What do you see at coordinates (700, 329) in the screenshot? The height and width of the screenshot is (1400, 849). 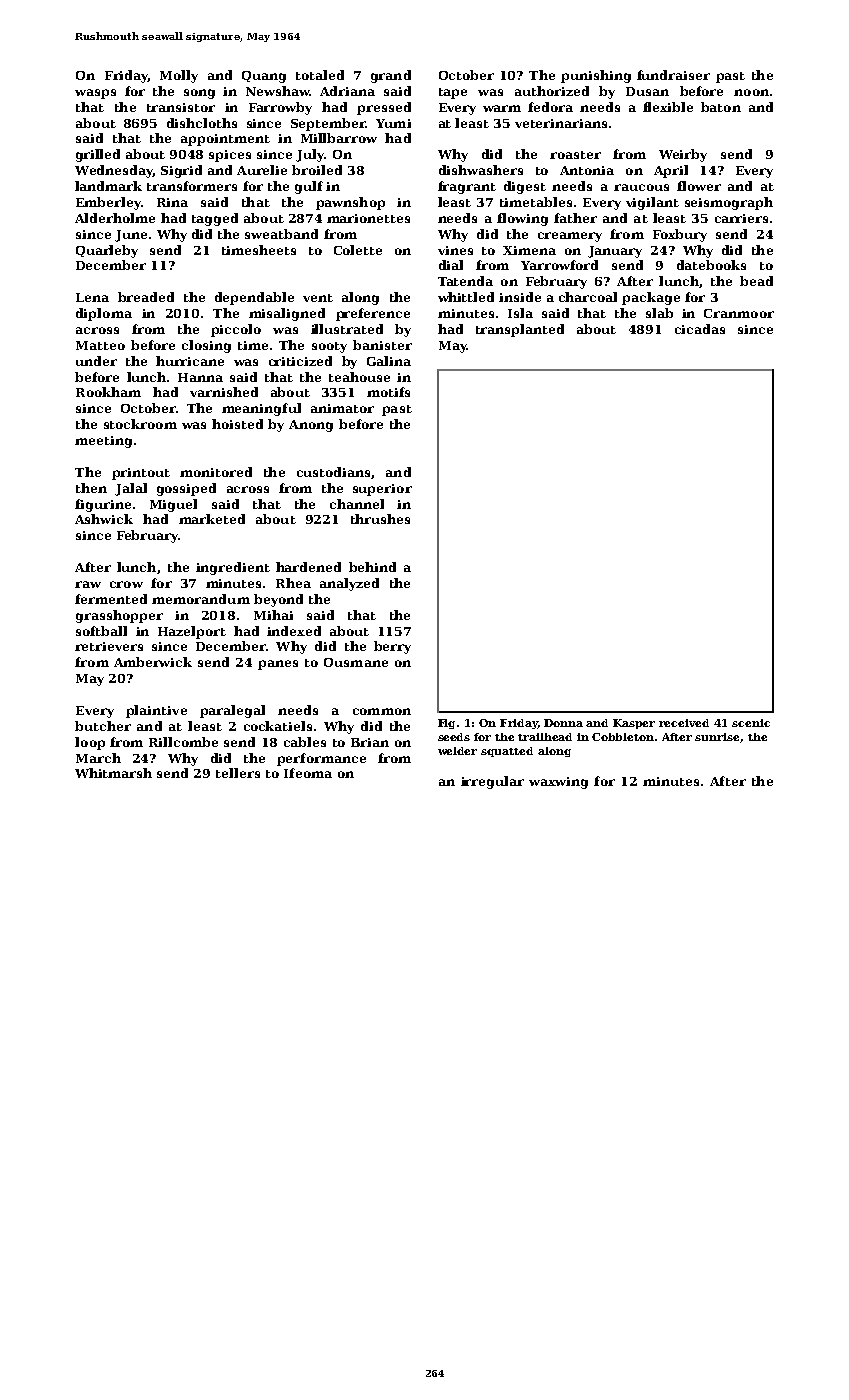 I see `cicadas` at bounding box center [700, 329].
